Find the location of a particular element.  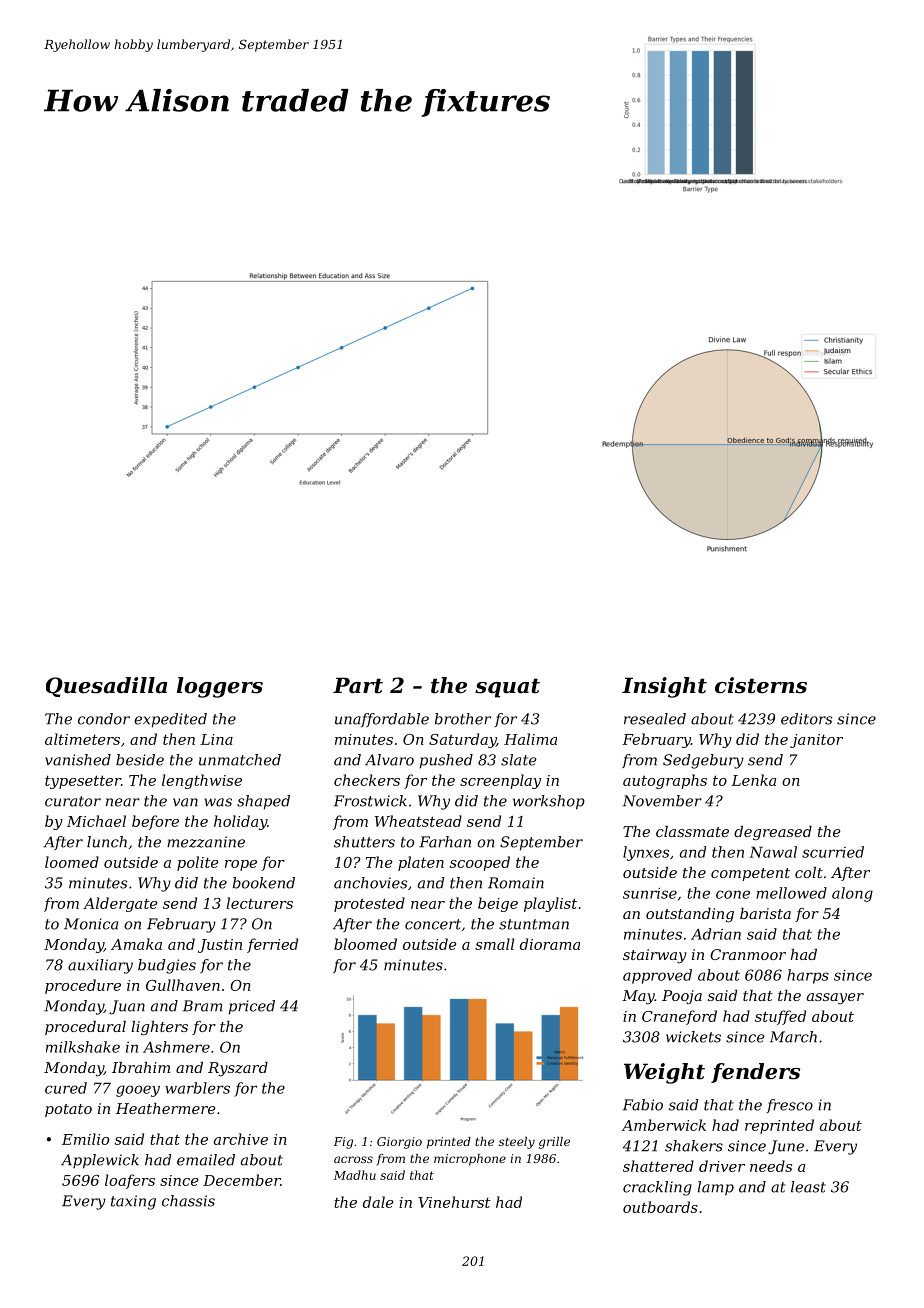

procedure is located at coordinates (83, 986).
